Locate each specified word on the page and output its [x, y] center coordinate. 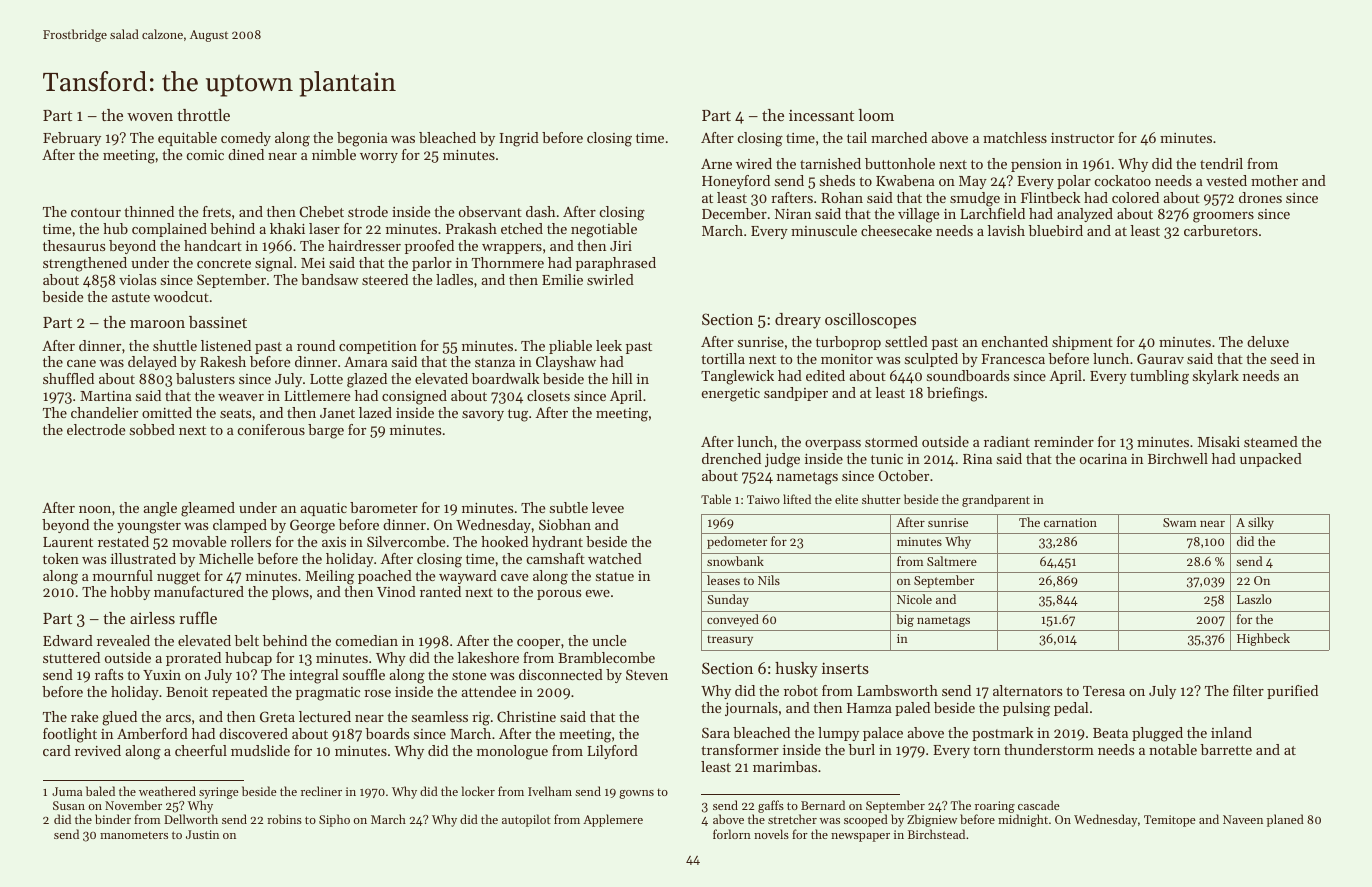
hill [622, 378]
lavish [1006, 230]
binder [113, 819]
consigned [414, 397]
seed [1285, 358]
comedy [246, 139]
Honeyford [736, 182]
